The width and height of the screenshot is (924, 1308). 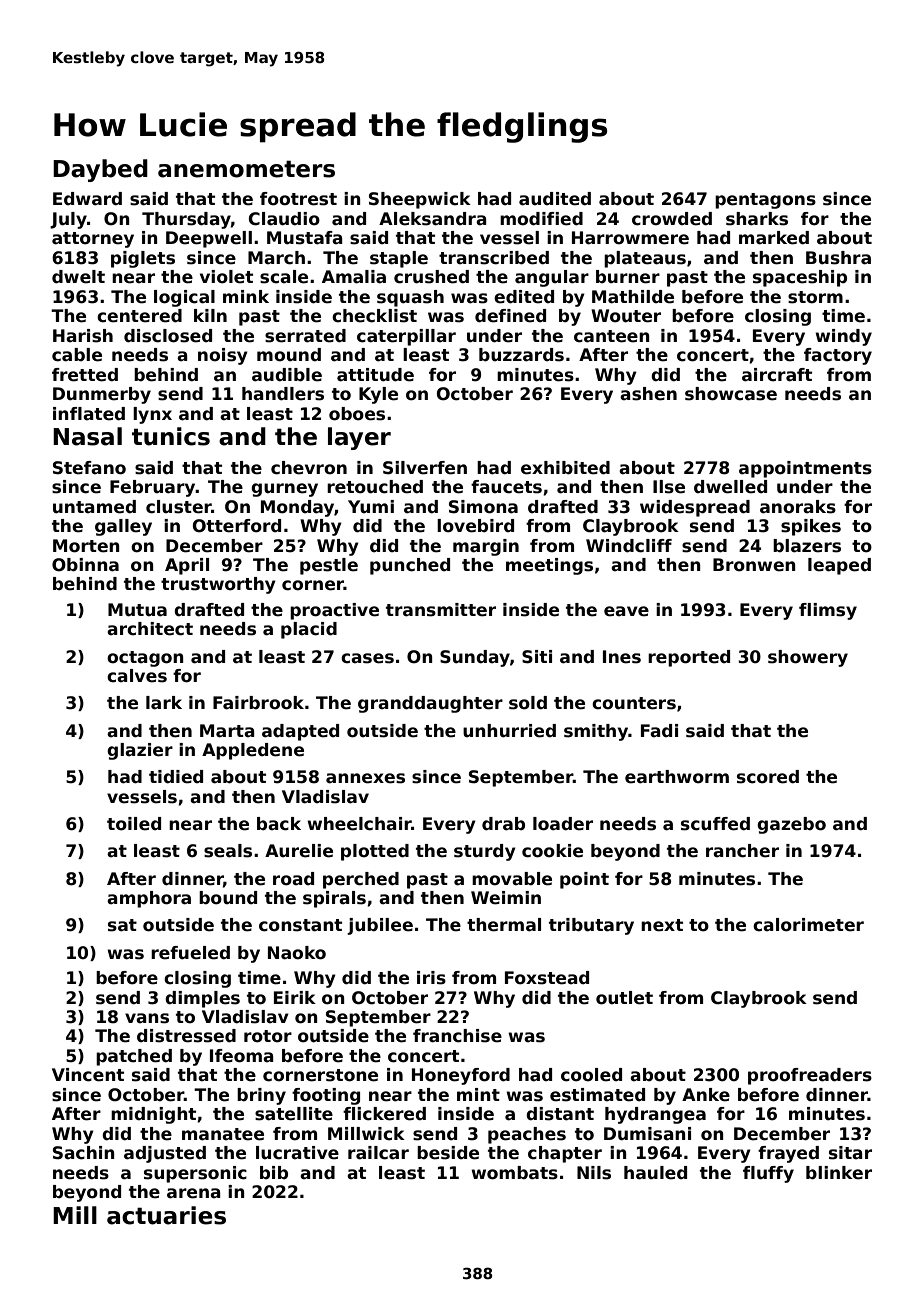 What do you see at coordinates (506, 487) in the screenshot?
I see `faucets` at bounding box center [506, 487].
